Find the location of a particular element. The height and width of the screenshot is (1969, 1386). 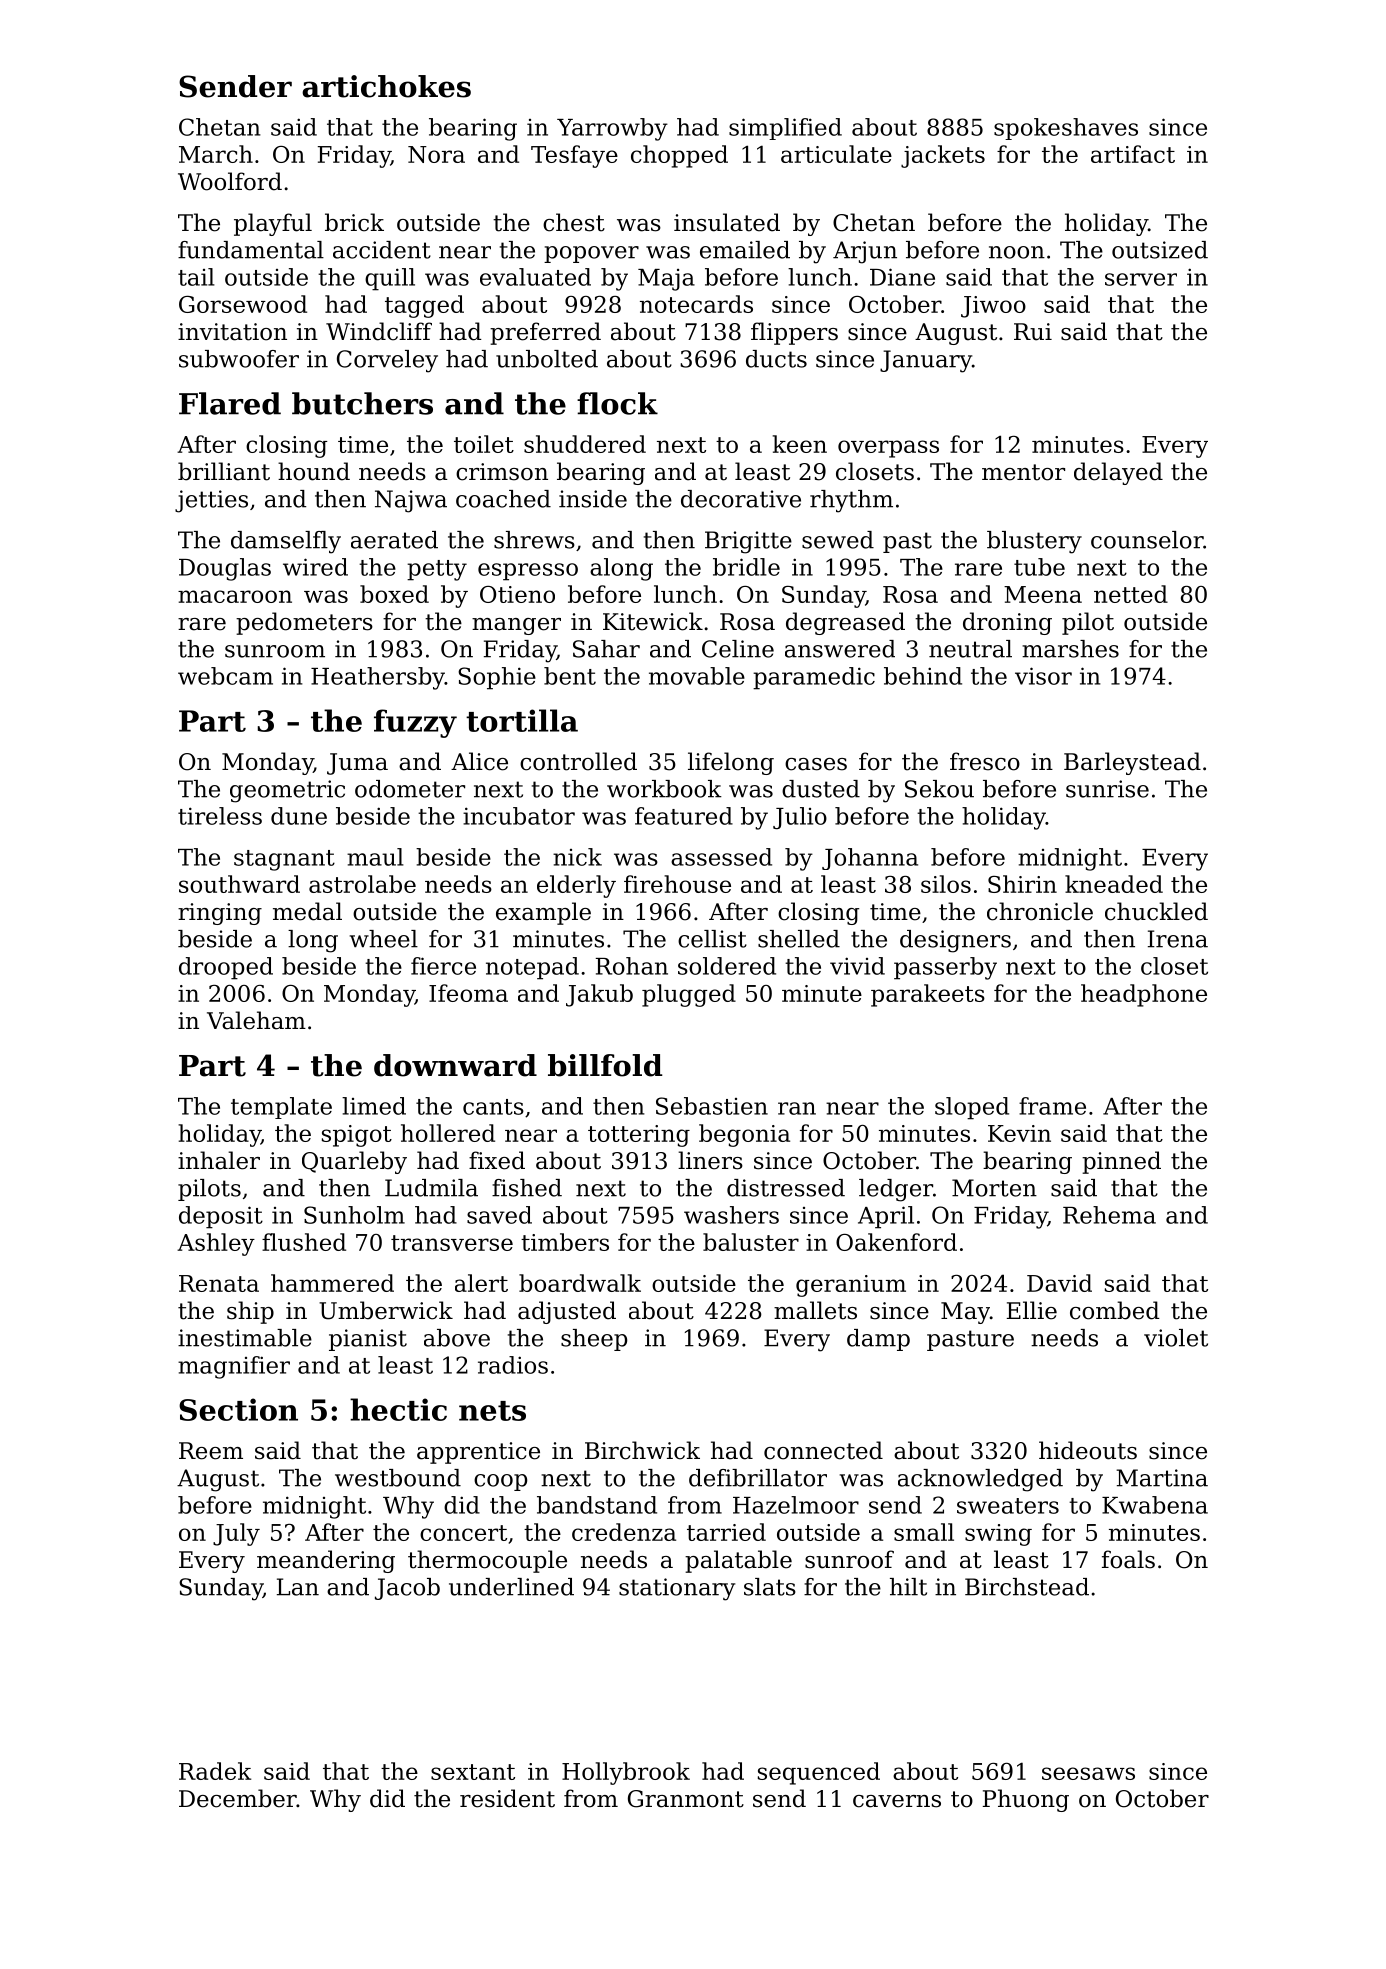

December is located at coordinates (238, 1798).
